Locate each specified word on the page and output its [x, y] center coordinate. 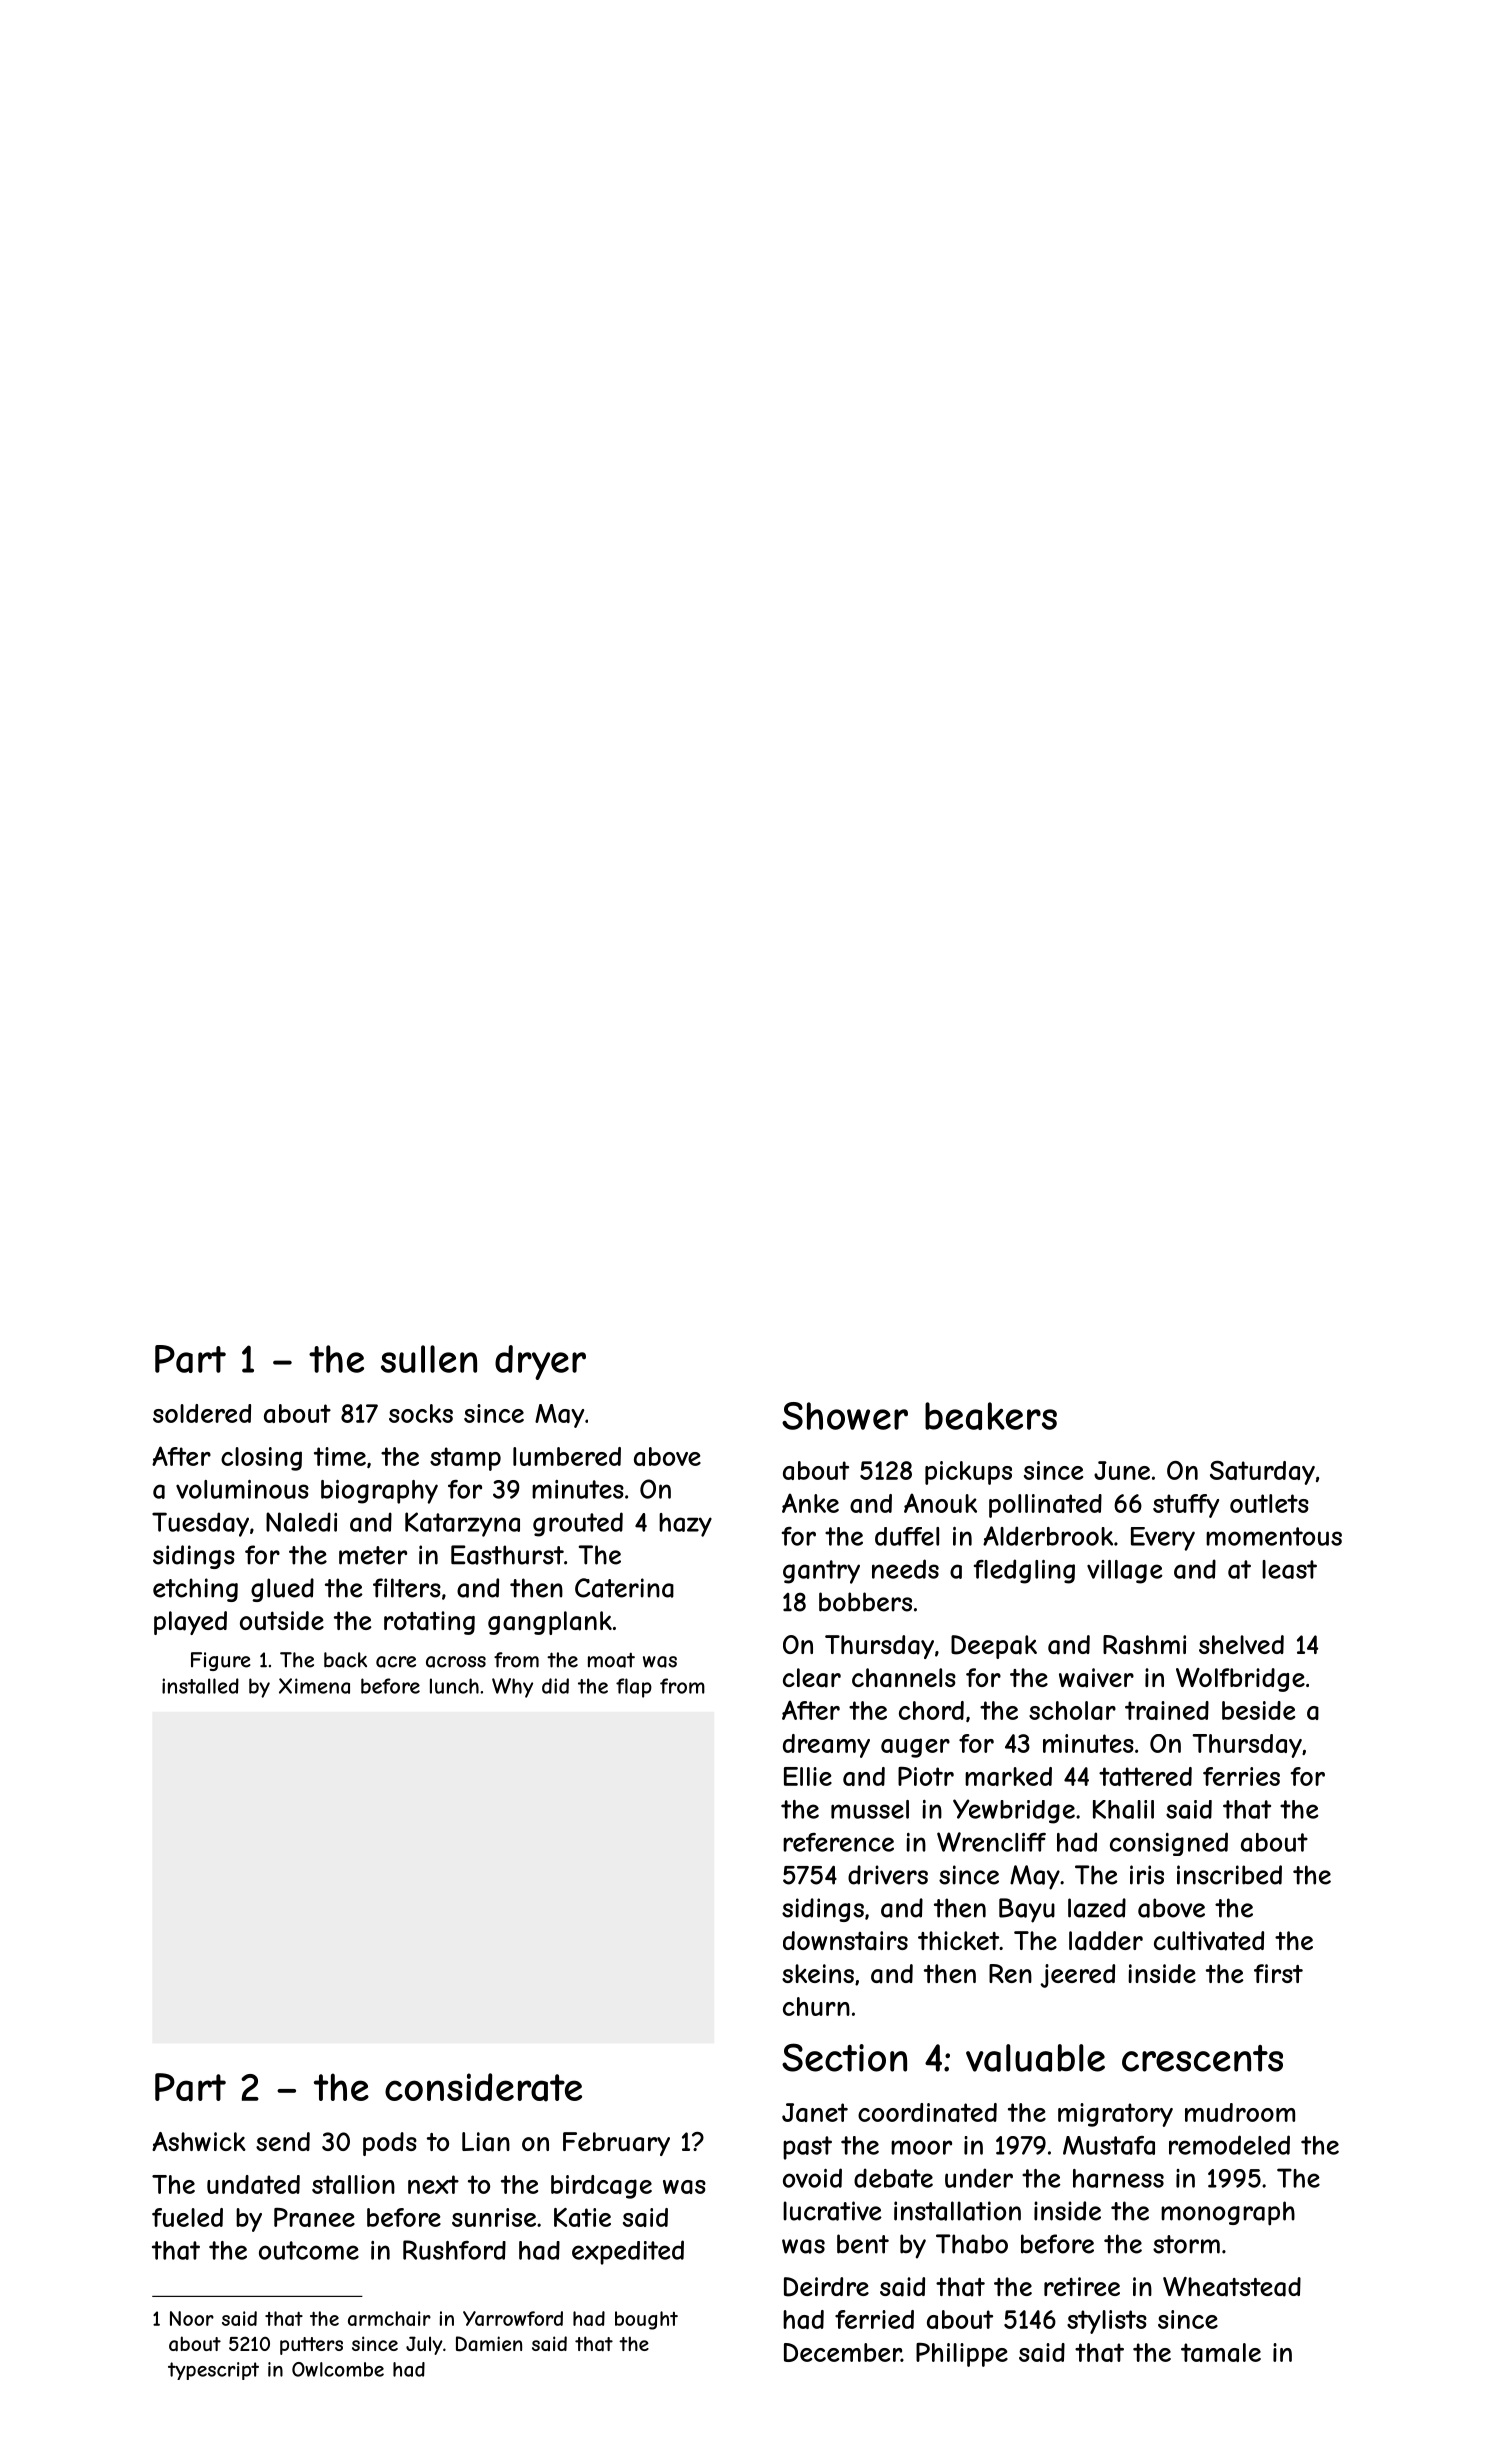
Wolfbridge [1240, 1680]
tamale [1221, 2352]
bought [646, 2320]
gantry [821, 1572]
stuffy [1186, 1506]
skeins [818, 1973]
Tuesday [200, 1524]
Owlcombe [338, 2369]
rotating [429, 1623]
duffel [907, 1536]
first [1278, 1973]
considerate [483, 2087]
